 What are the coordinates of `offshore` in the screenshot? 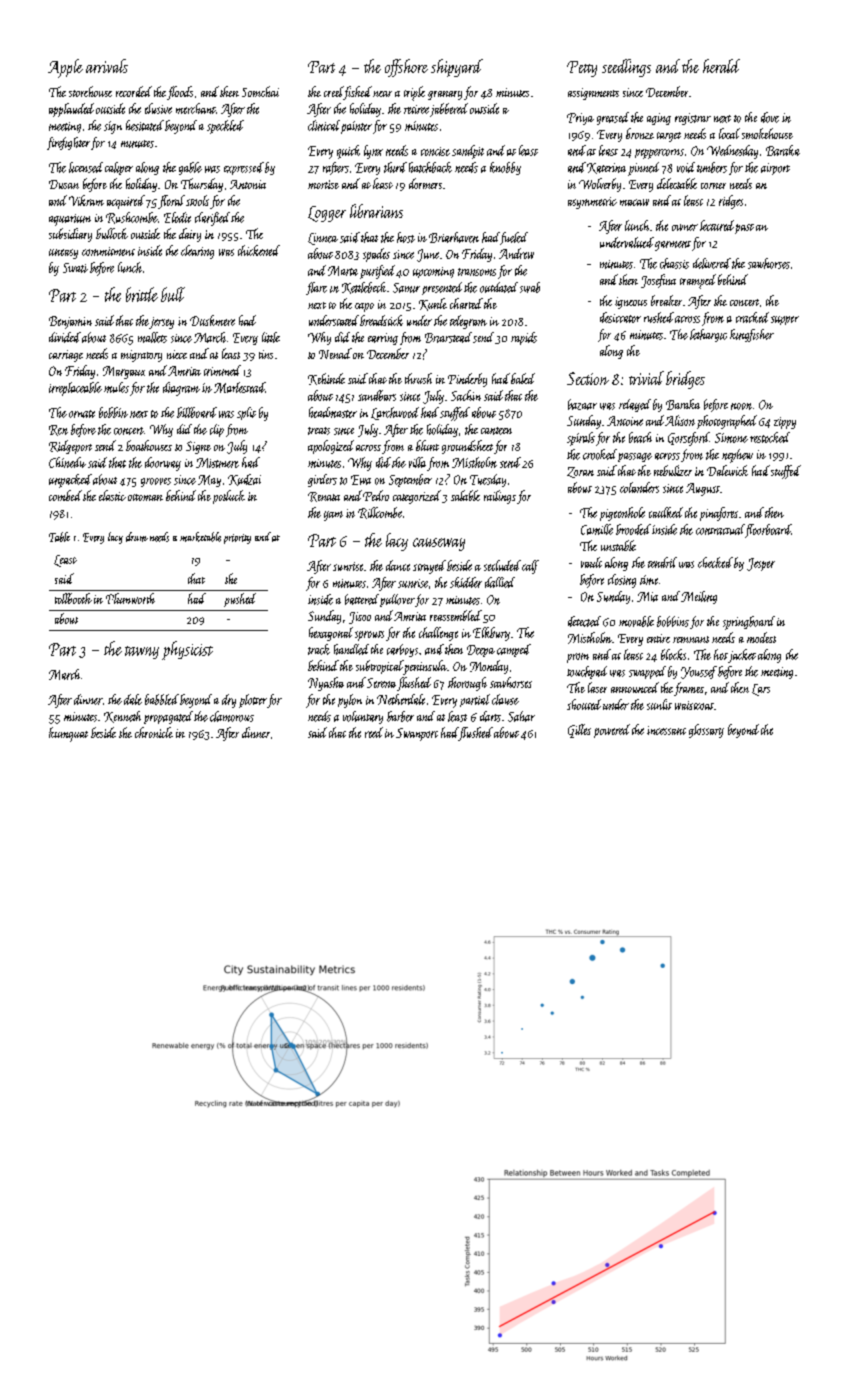 It's located at (406, 68).
